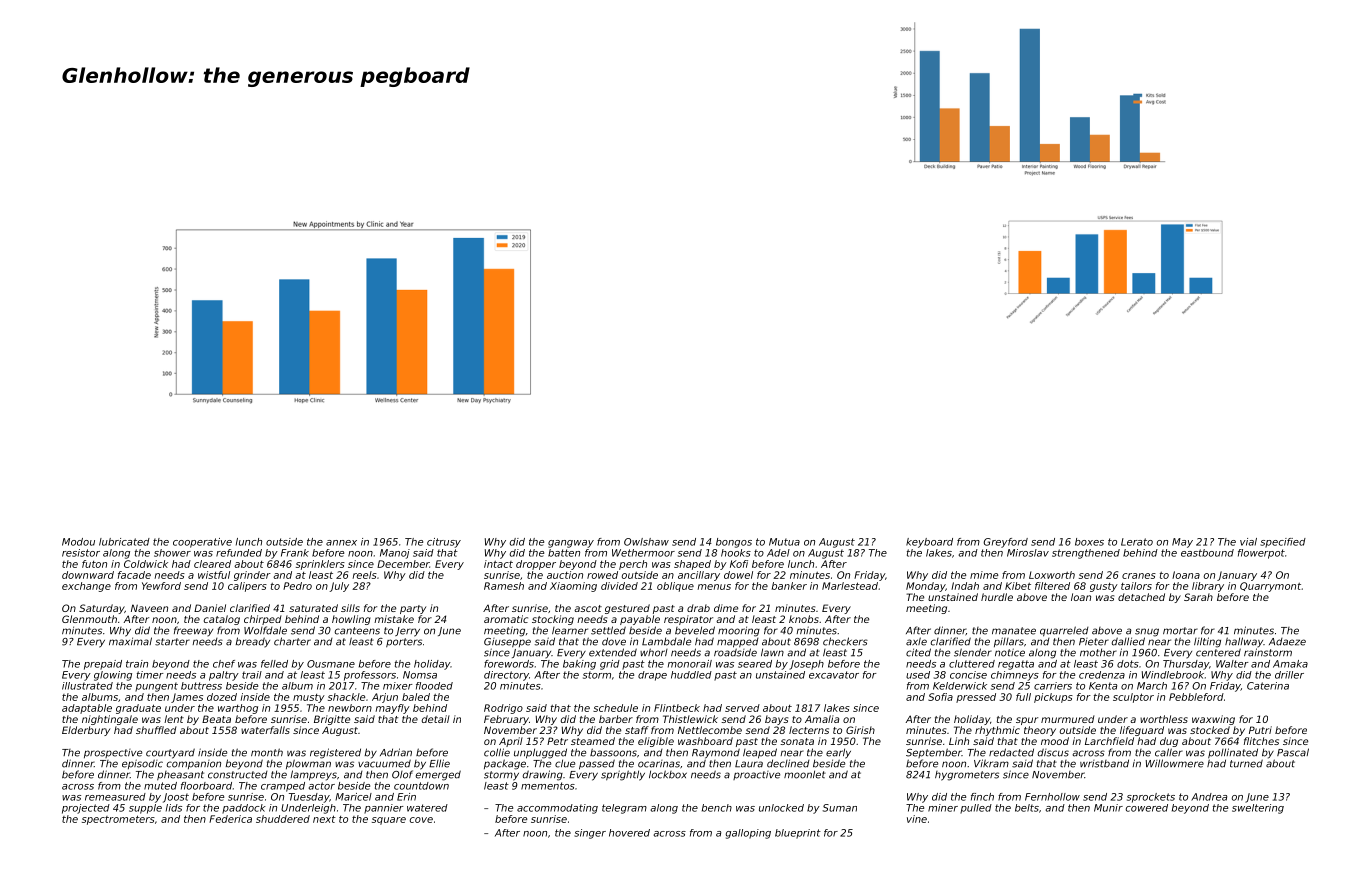 This image has height=887, width=1372. I want to click on moonlet, so click(805, 774).
